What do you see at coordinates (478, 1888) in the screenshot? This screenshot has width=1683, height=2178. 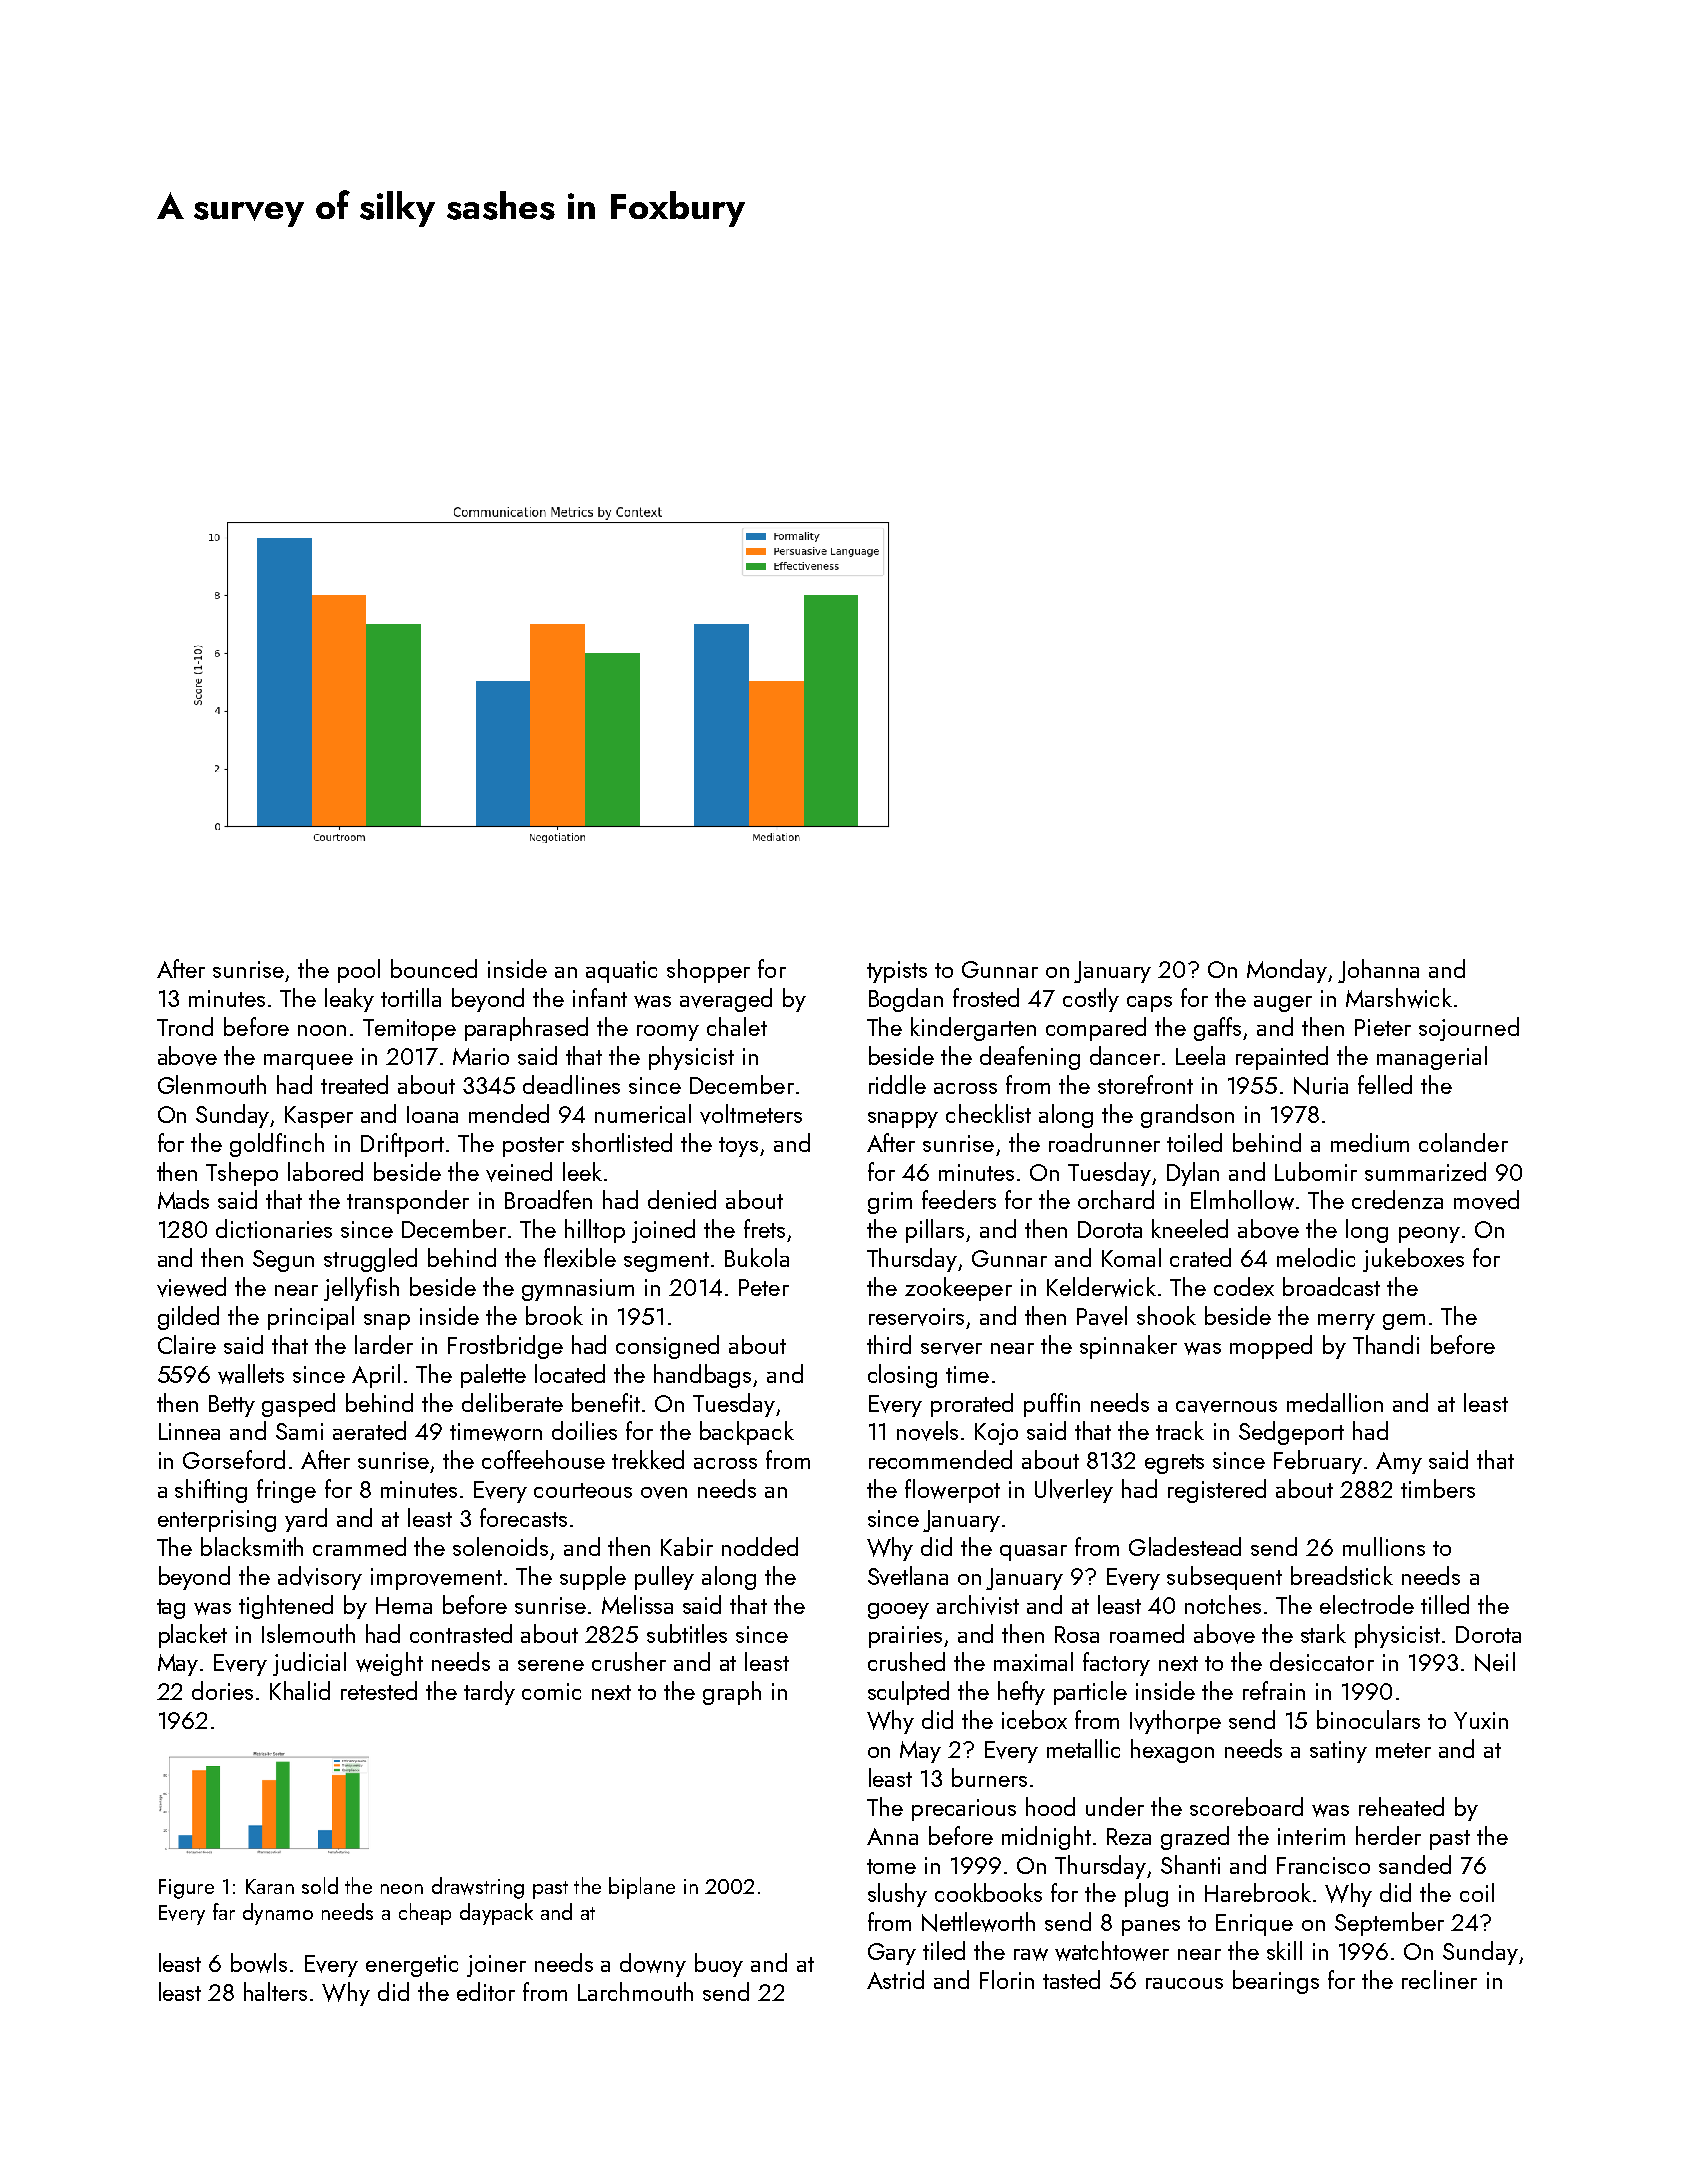 I see `drawstring` at bounding box center [478, 1888].
